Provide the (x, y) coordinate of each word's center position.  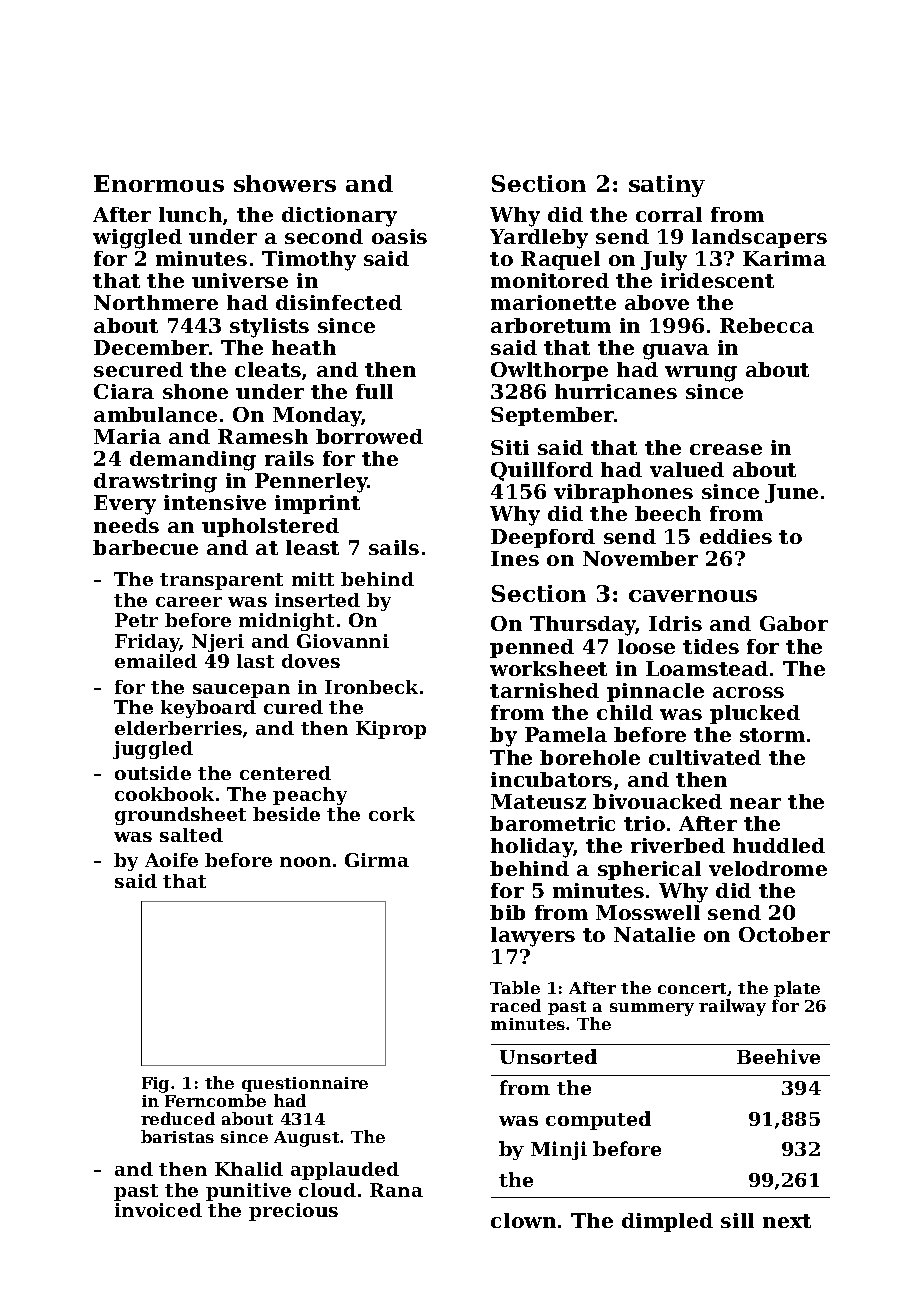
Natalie (654, 934)
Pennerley (311, 483)
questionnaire (305, 1084)
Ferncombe (215, 1100)
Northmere (156, 302)
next (787, 1221)
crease (726, 449)
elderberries (178, 728)
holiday (532, 848)
